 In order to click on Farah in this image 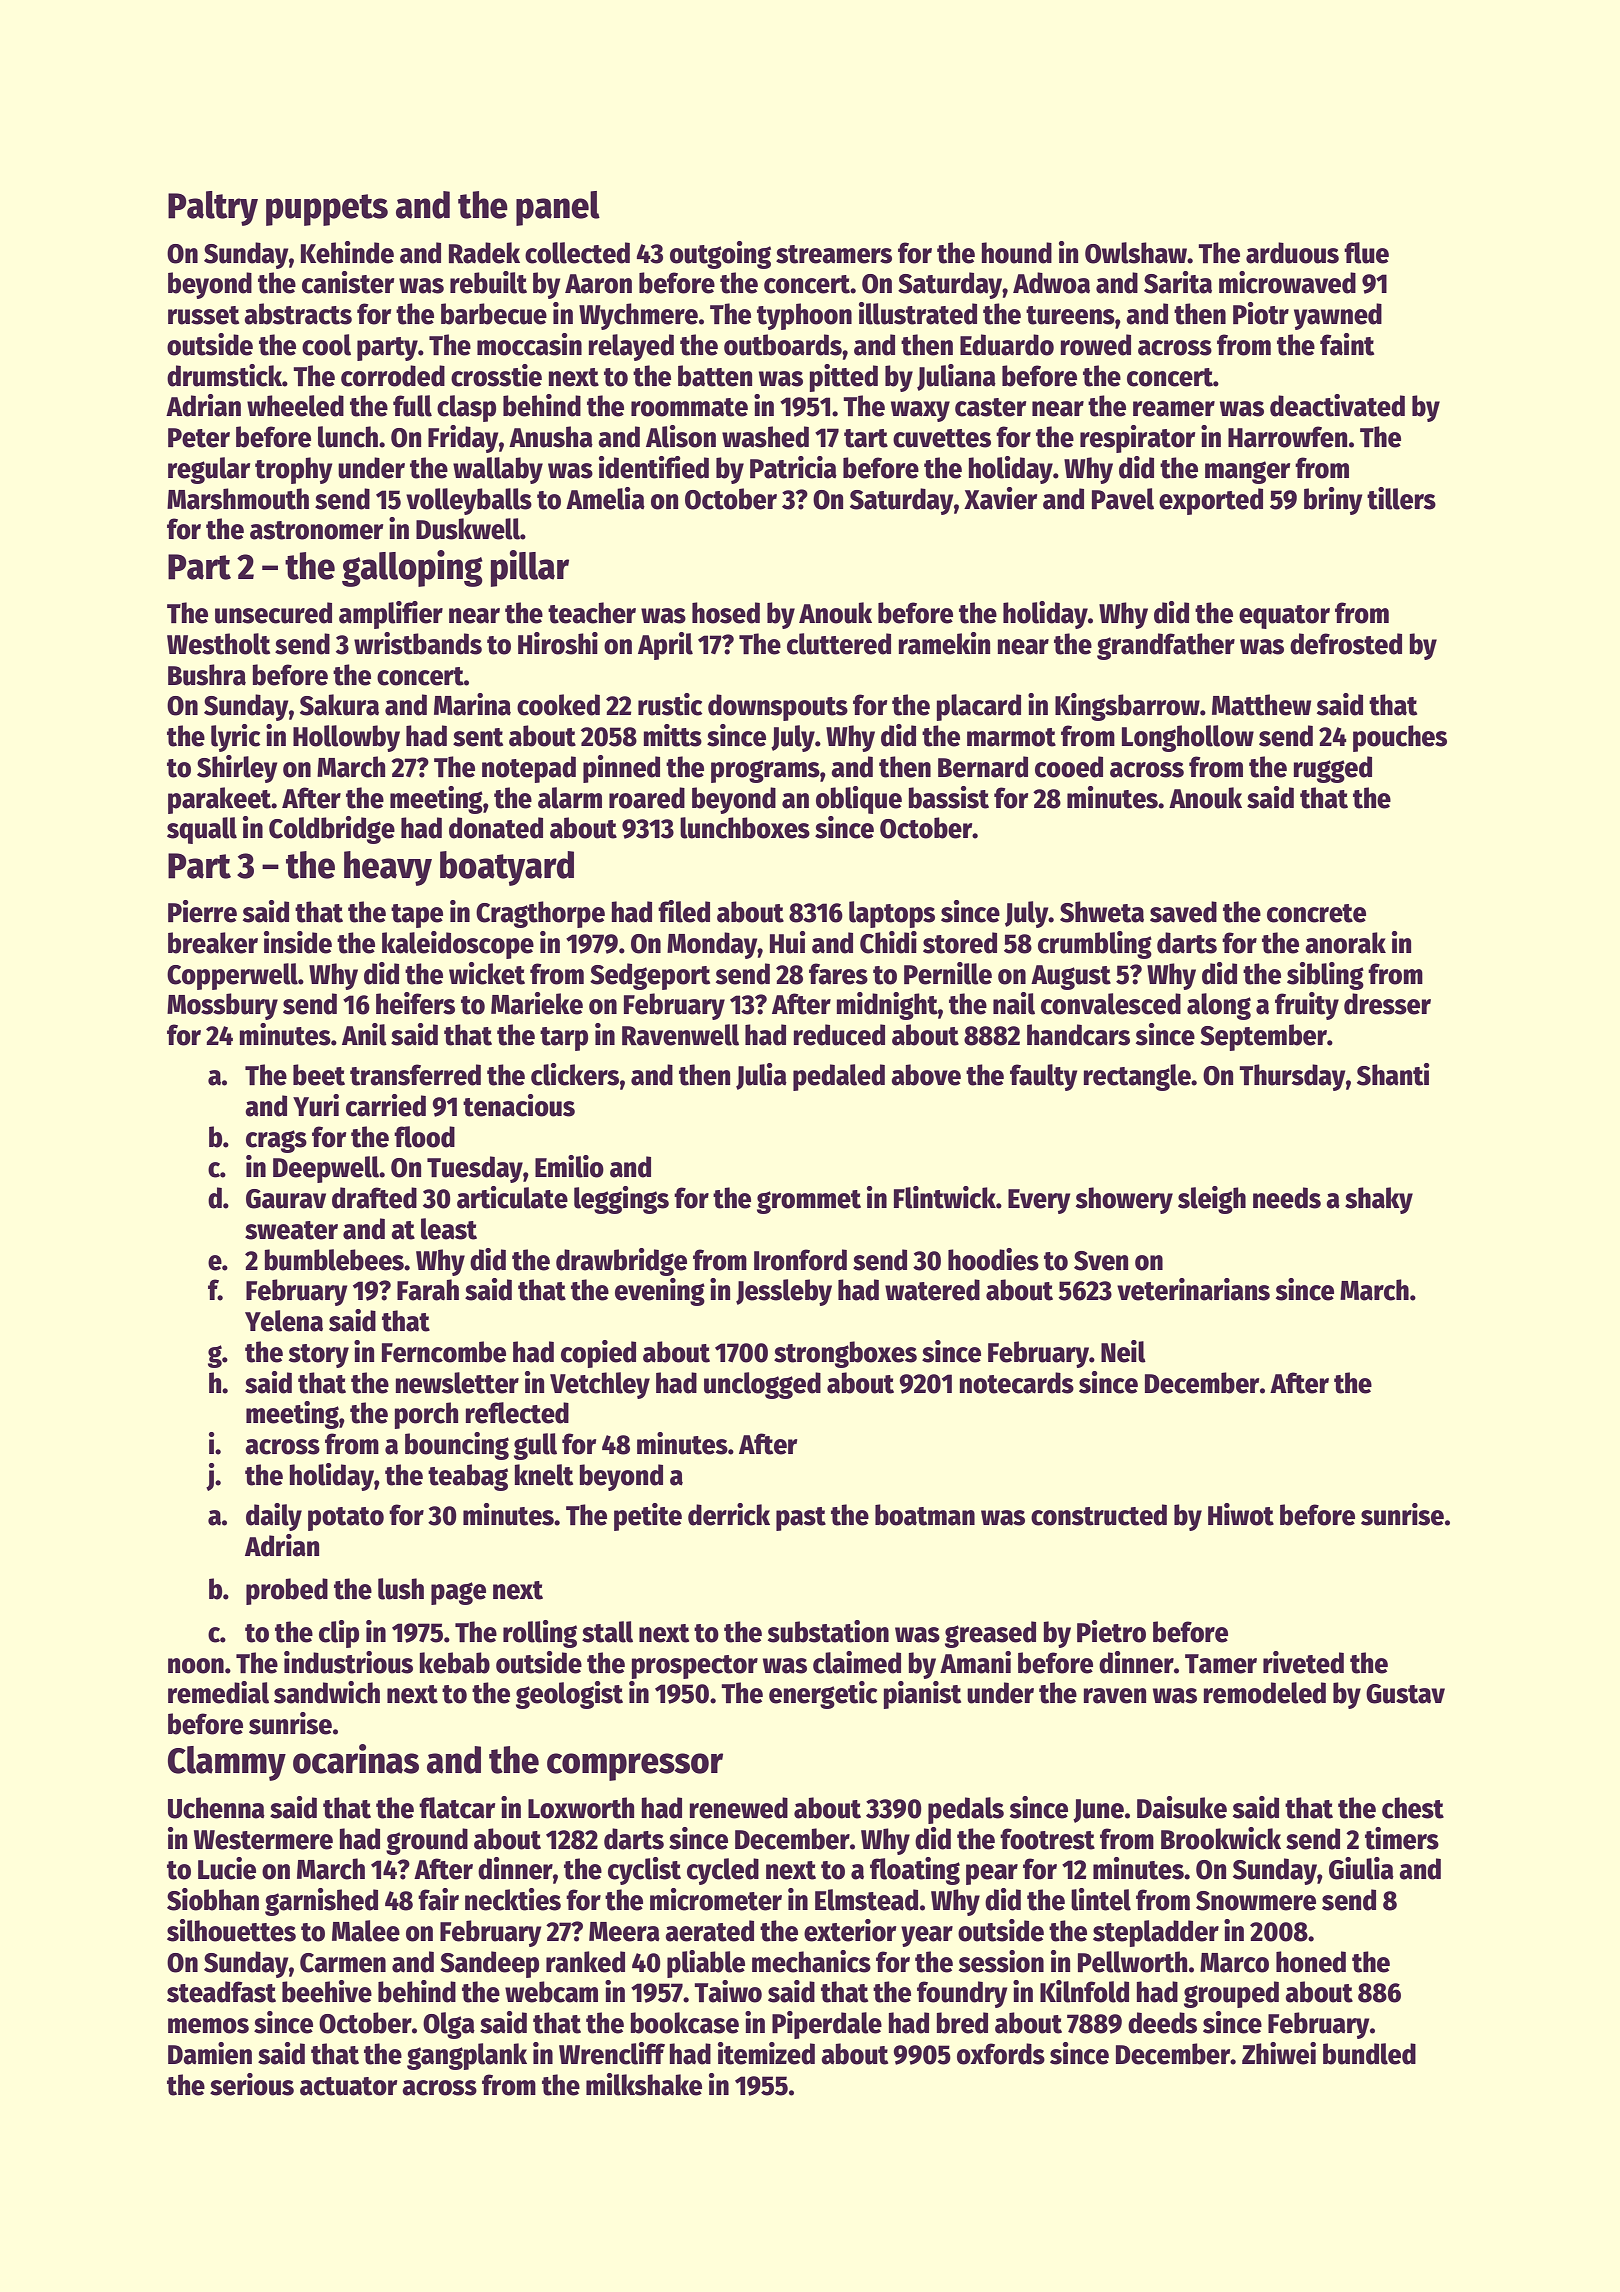, I will do `click(428, 1290)`.
